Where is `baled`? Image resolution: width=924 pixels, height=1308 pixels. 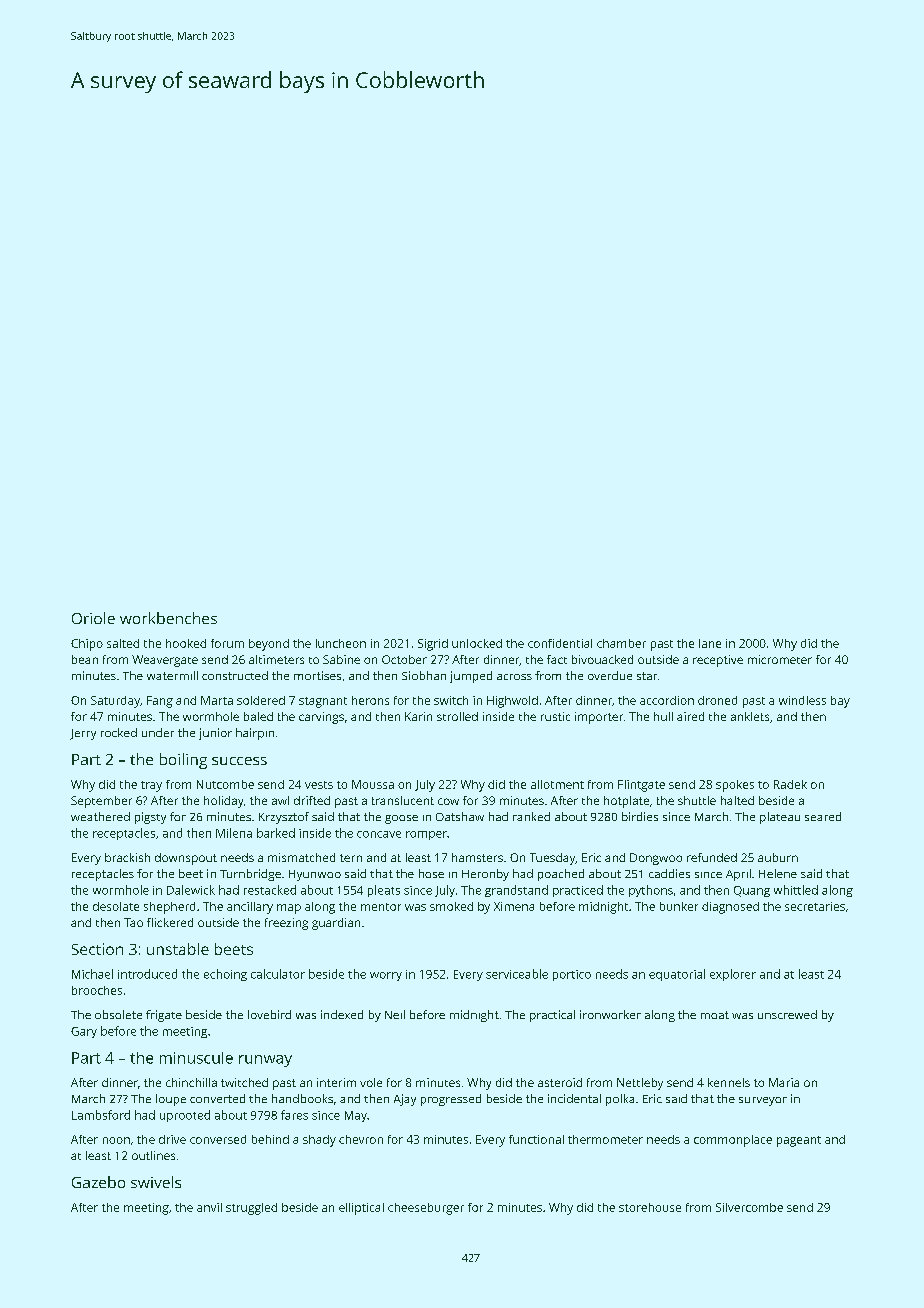 baled is located at coordinates (258, 716).
